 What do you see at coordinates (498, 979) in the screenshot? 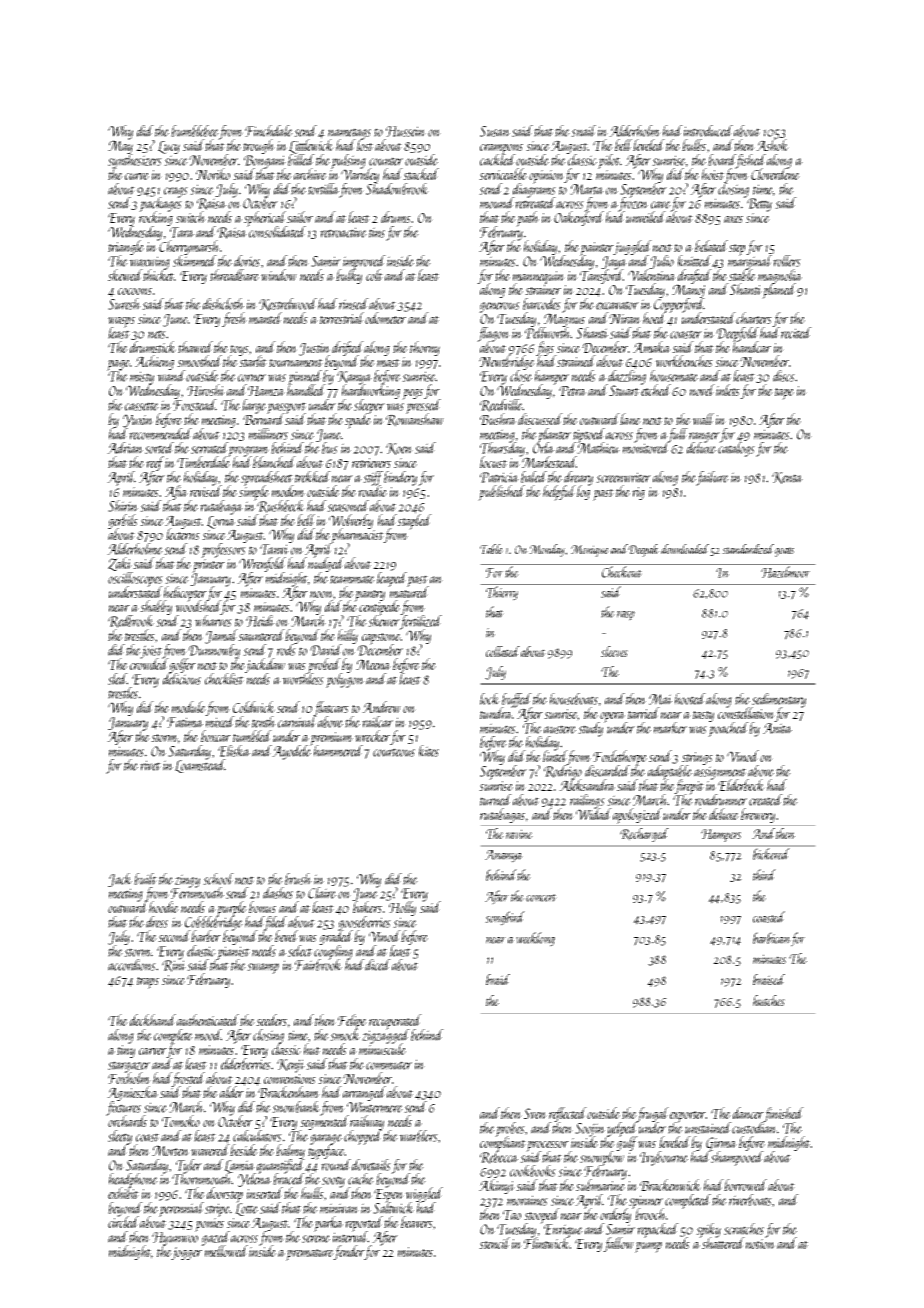
I see `braid` at bounding box center [498, 979].
